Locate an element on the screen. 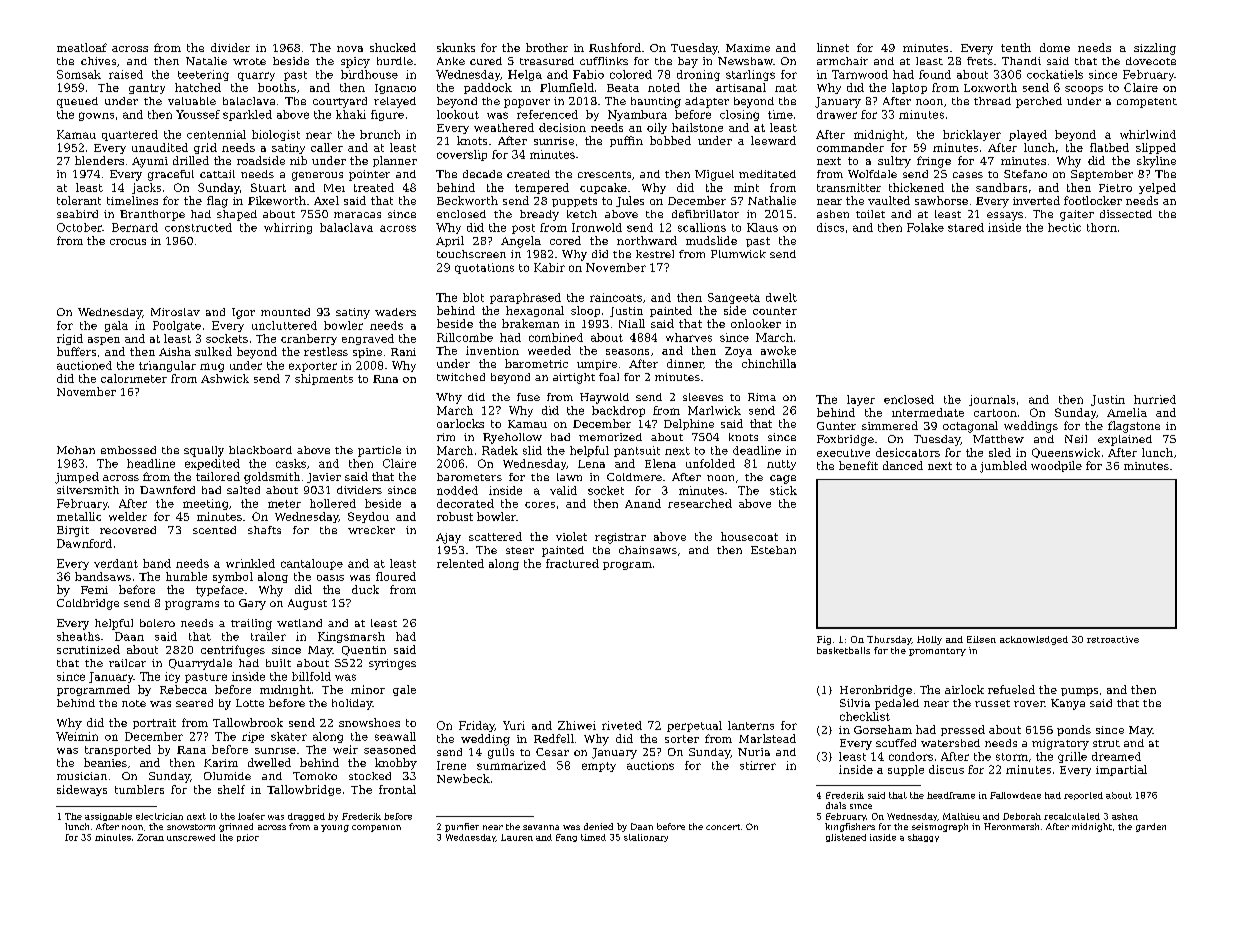 This screenshot has height=952, width=1233. Rima is located at coordinates (762, 397).
